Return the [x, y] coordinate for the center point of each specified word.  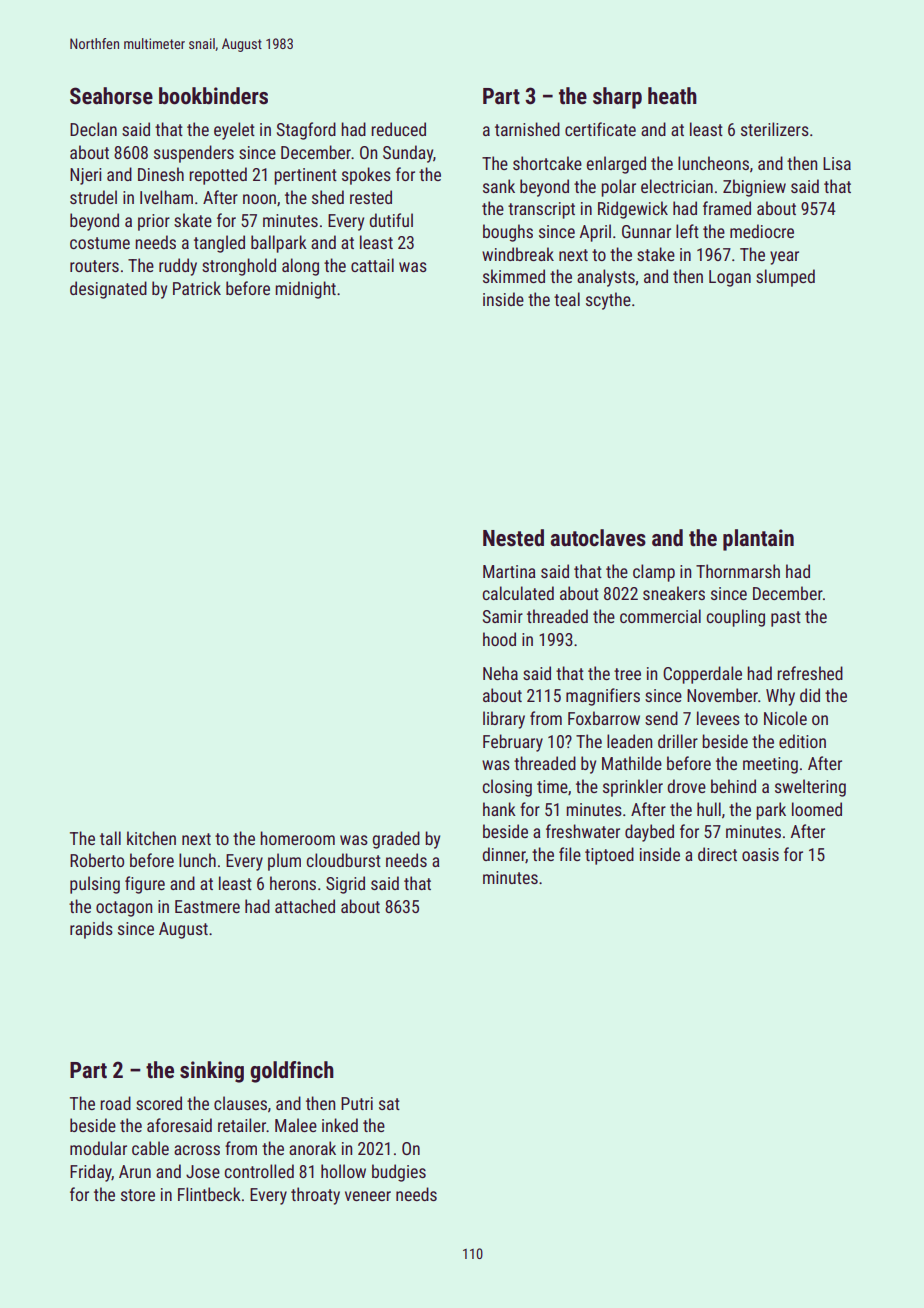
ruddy [178, 267]
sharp [617, 98]
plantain [758, 540]
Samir [503, 616]
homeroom [297, 838]
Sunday [408, 154]
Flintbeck [209, 1194]
